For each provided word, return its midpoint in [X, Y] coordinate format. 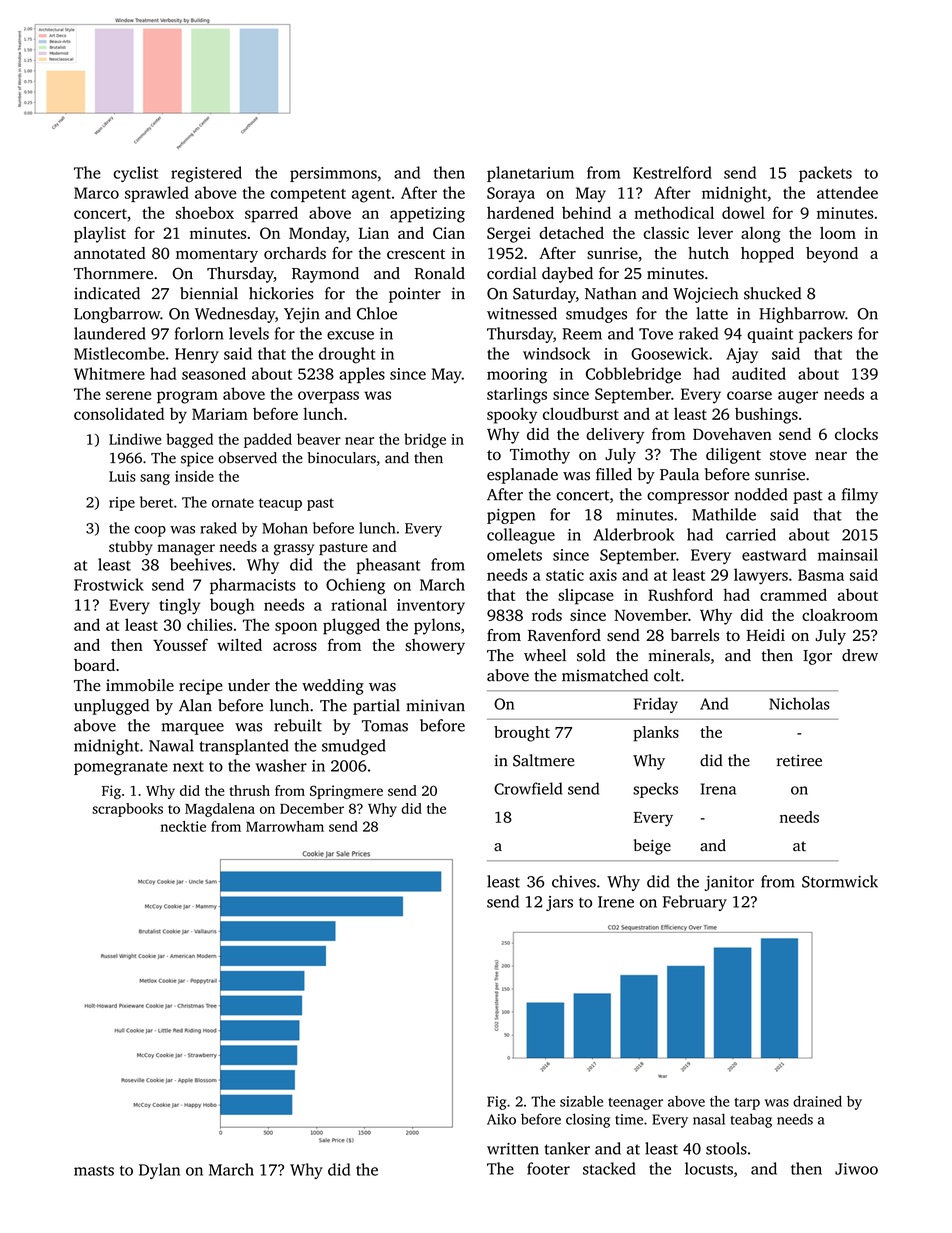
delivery [615, 436]
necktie [183, 826]
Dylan [159, 1171]
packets [825, 174]
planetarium [530, 174]
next [188, 766]
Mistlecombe [119, 353]
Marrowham [285, 826]
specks [655, 790]
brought [522, 734]
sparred [271, 214]
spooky [512, 415]
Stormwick [840, 881]
